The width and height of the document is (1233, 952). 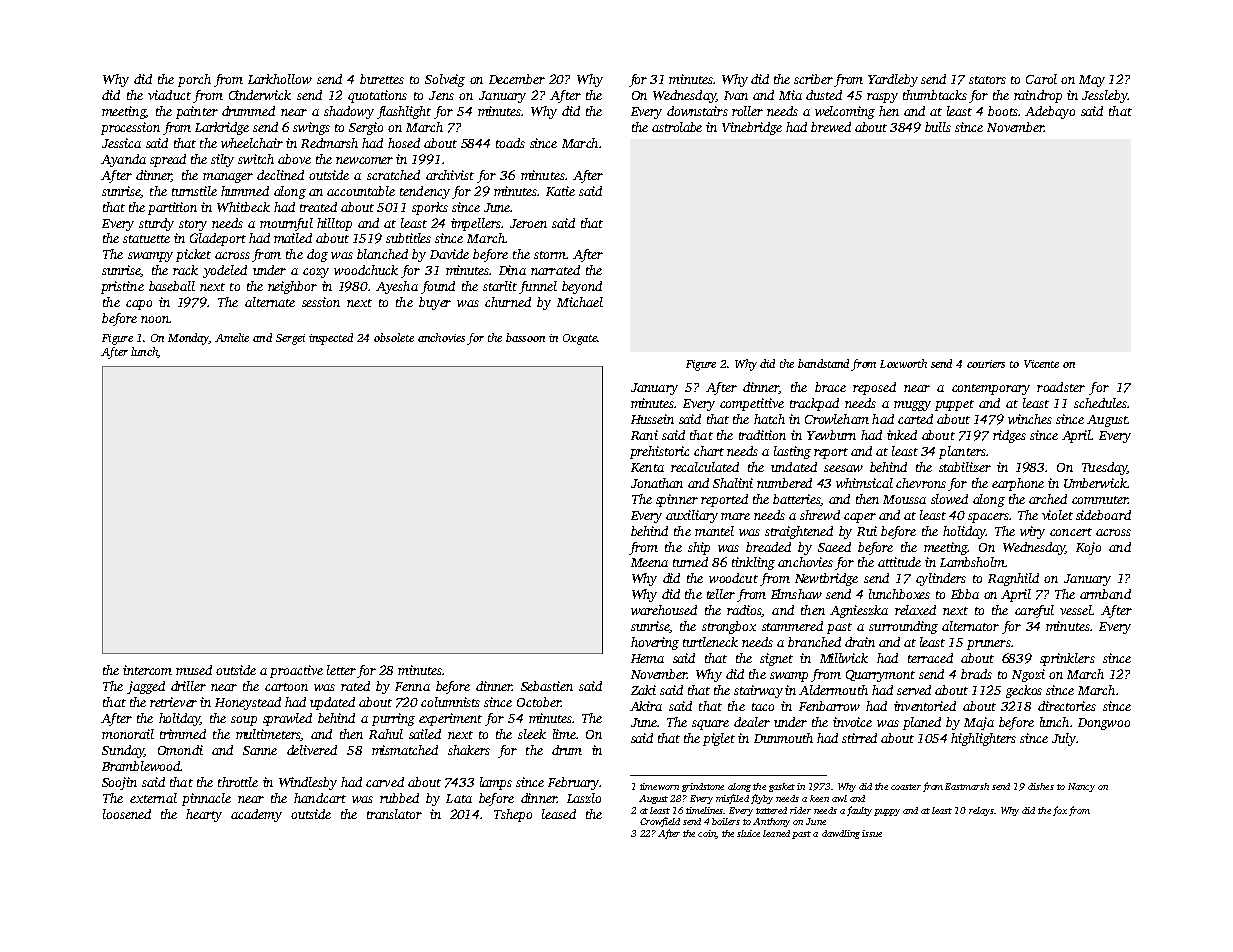 What do you see at coordinates (644, 435) in the document?
I see `Rani` at bounding box center [644, 435].
